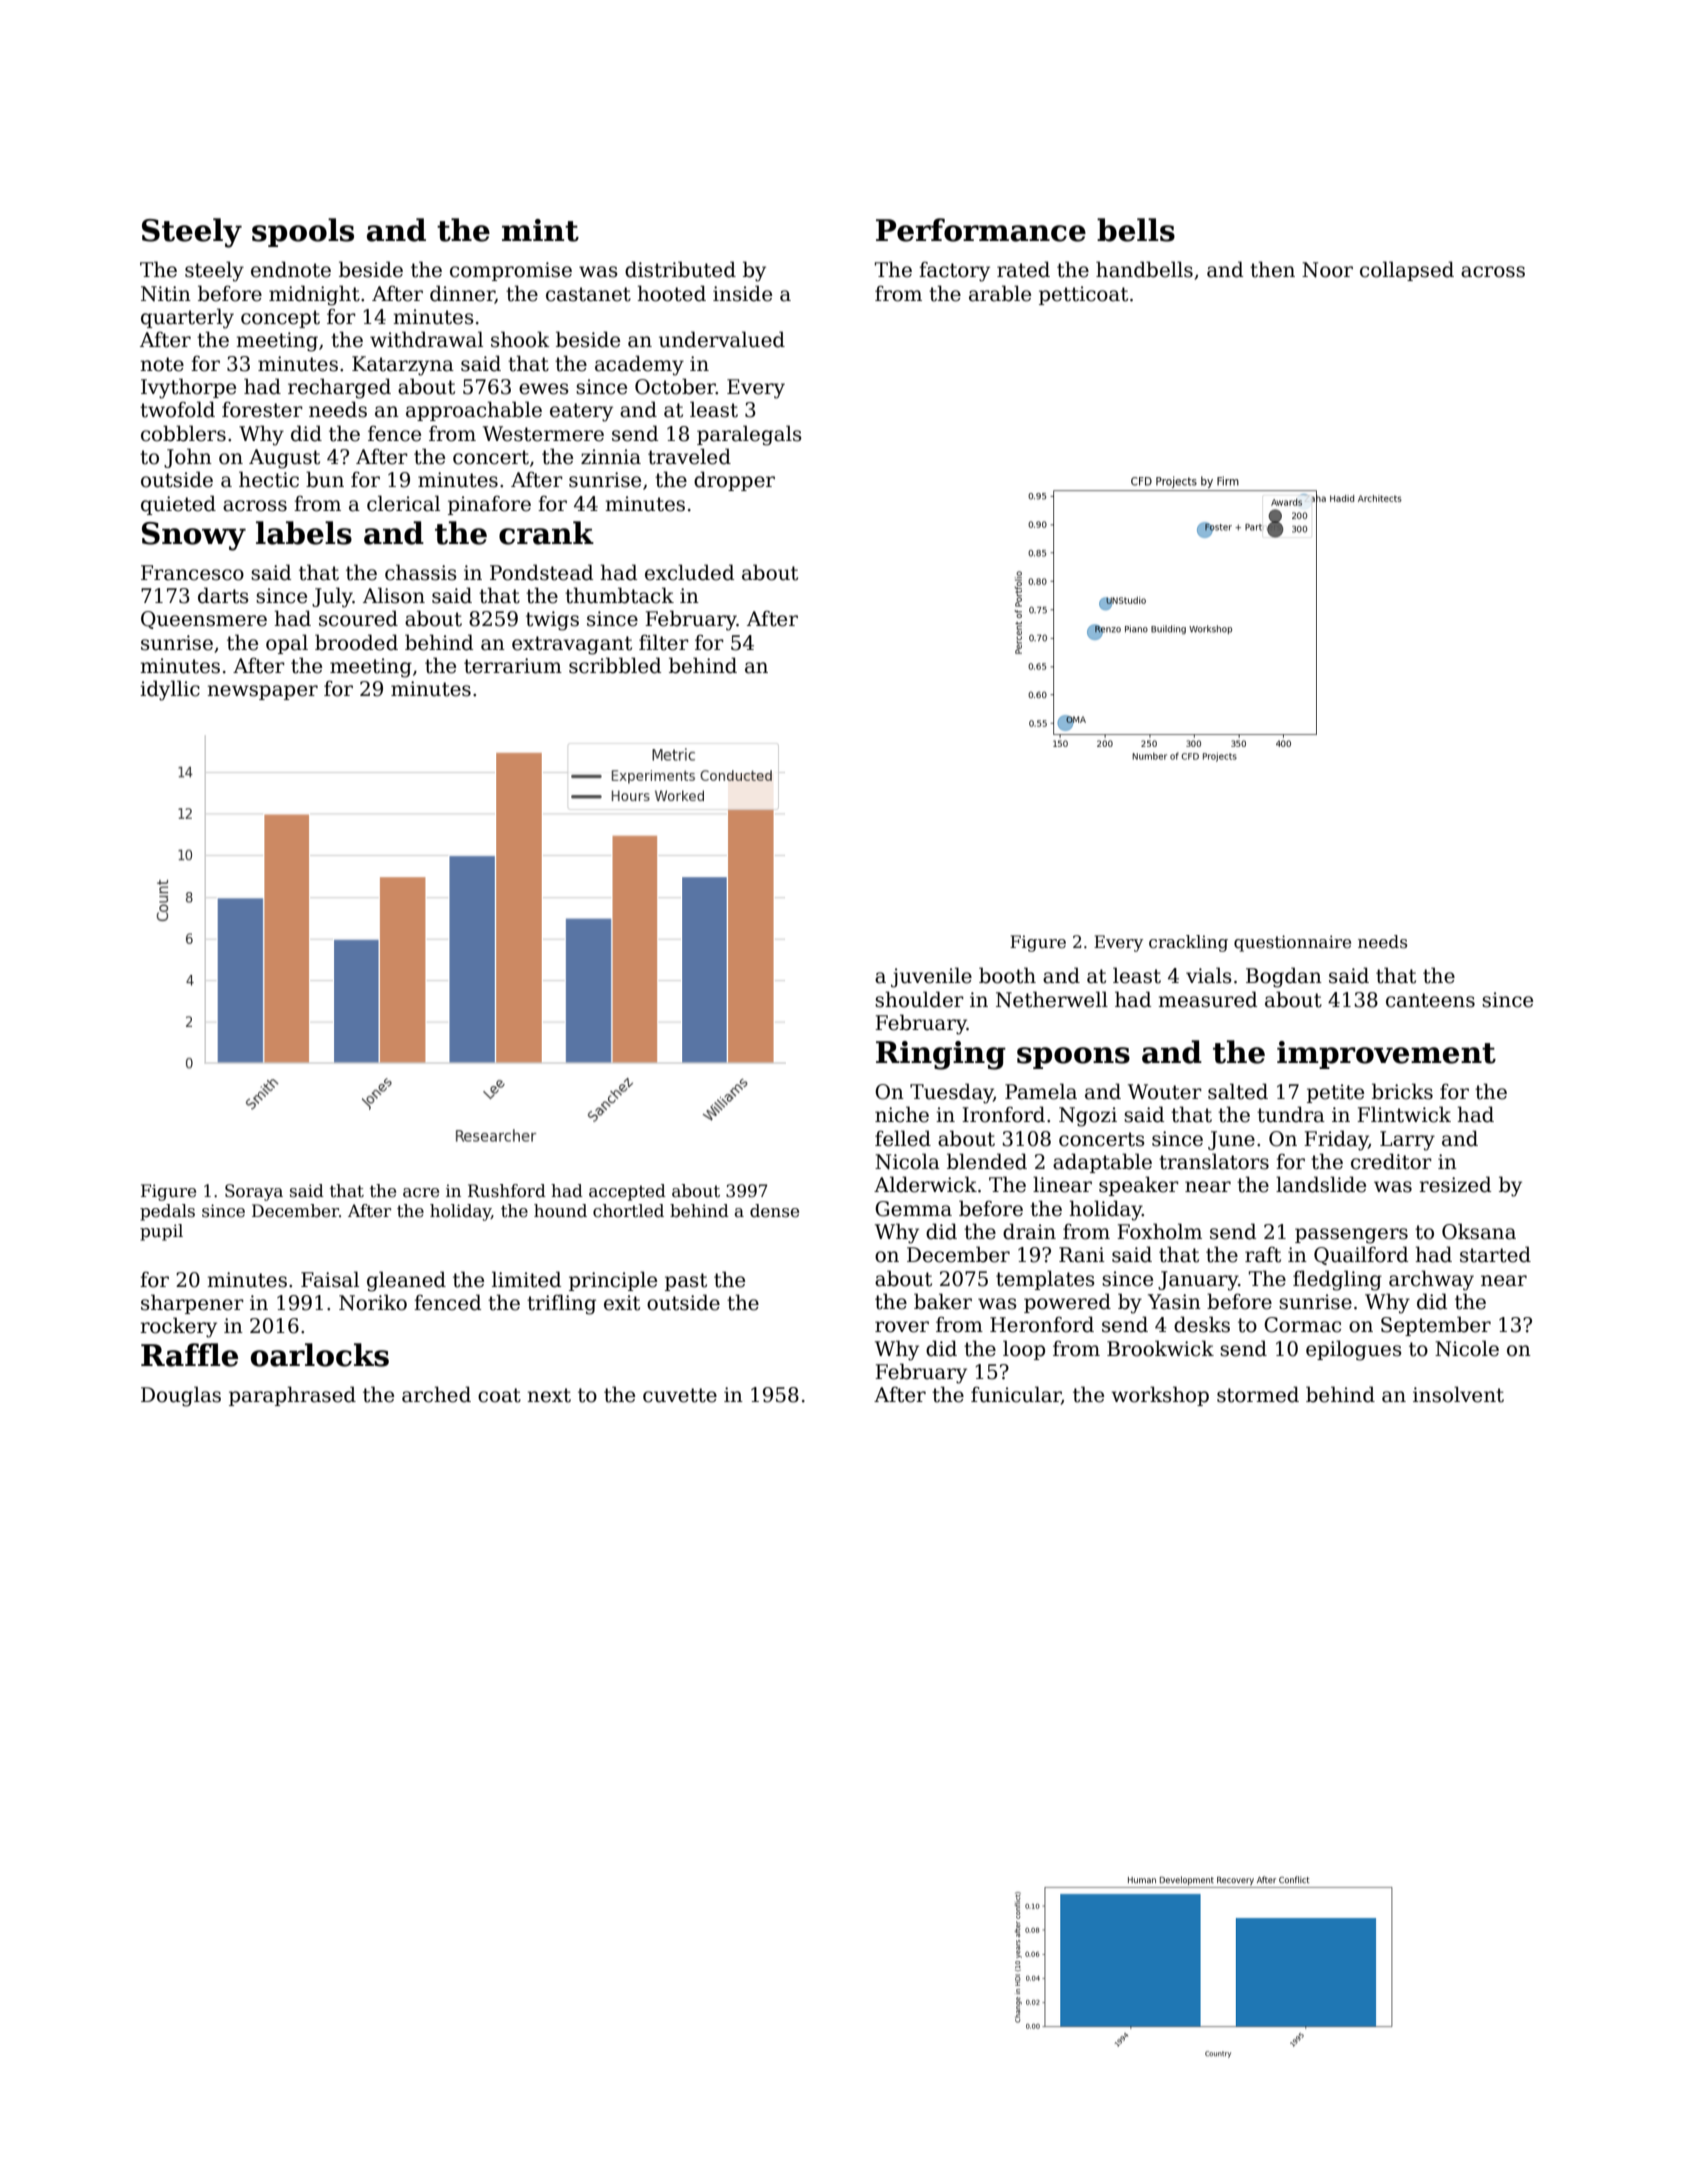 The height and width of the page is (2178, 1683). I want to click on Faisal, so click(330, 1279).
